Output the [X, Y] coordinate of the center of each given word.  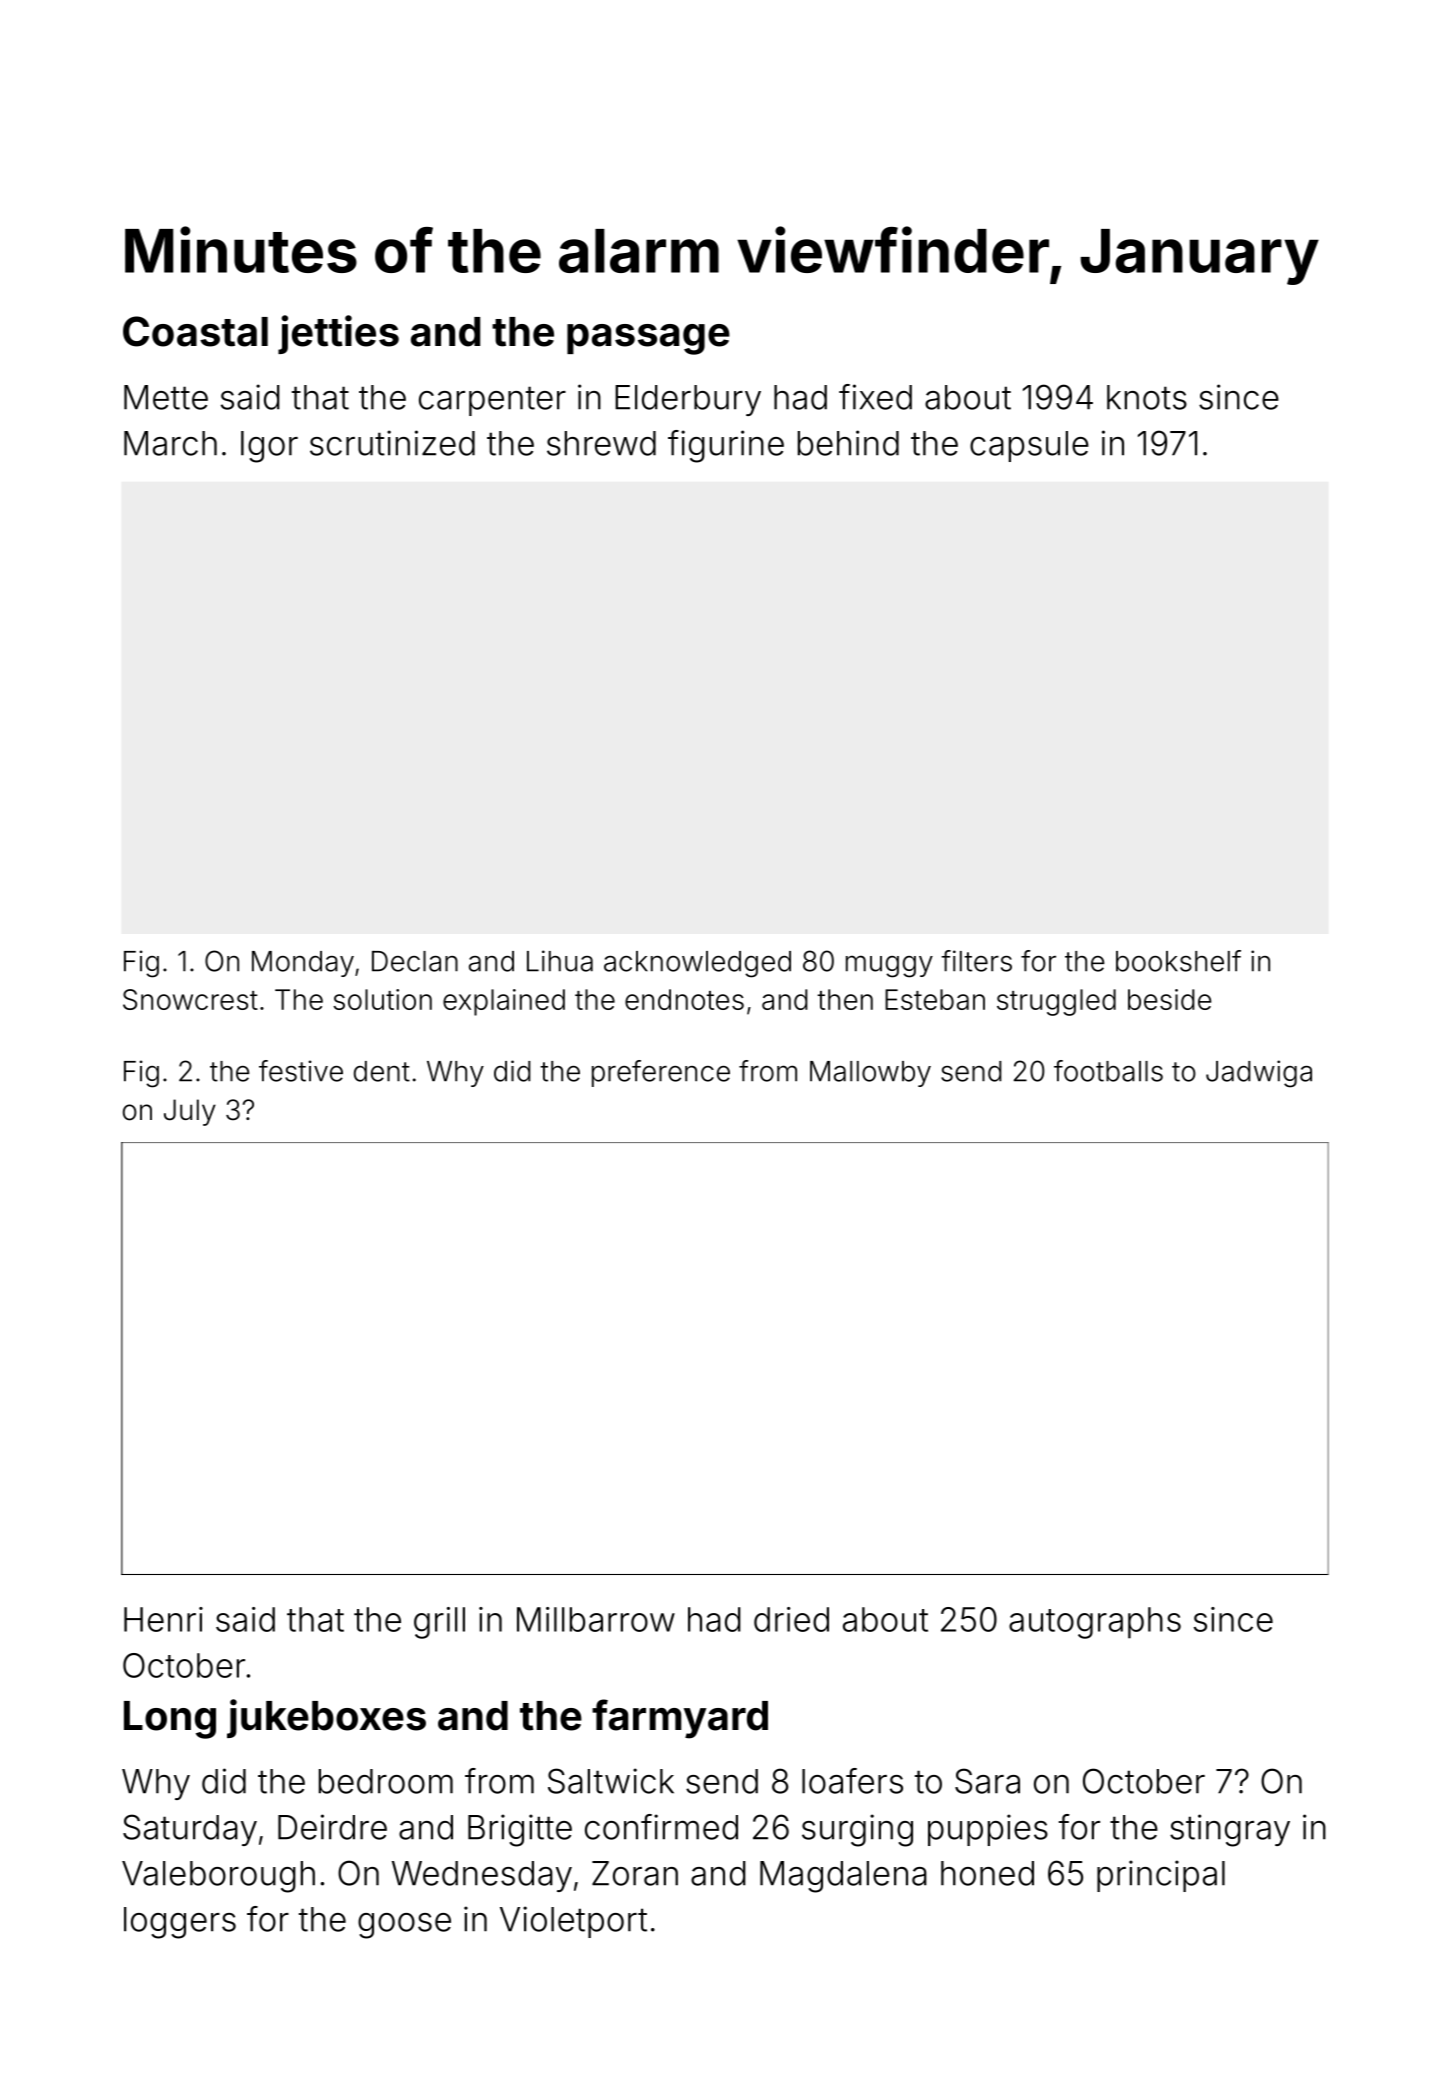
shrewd [601, 443]
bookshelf [1178, 961]
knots [1147, 397]
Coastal [195, 331]
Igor [269, 447]
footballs [1108, 1071]
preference [661, 1073]
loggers [180, 1923]
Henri [163, 1619]
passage [648, 339]
